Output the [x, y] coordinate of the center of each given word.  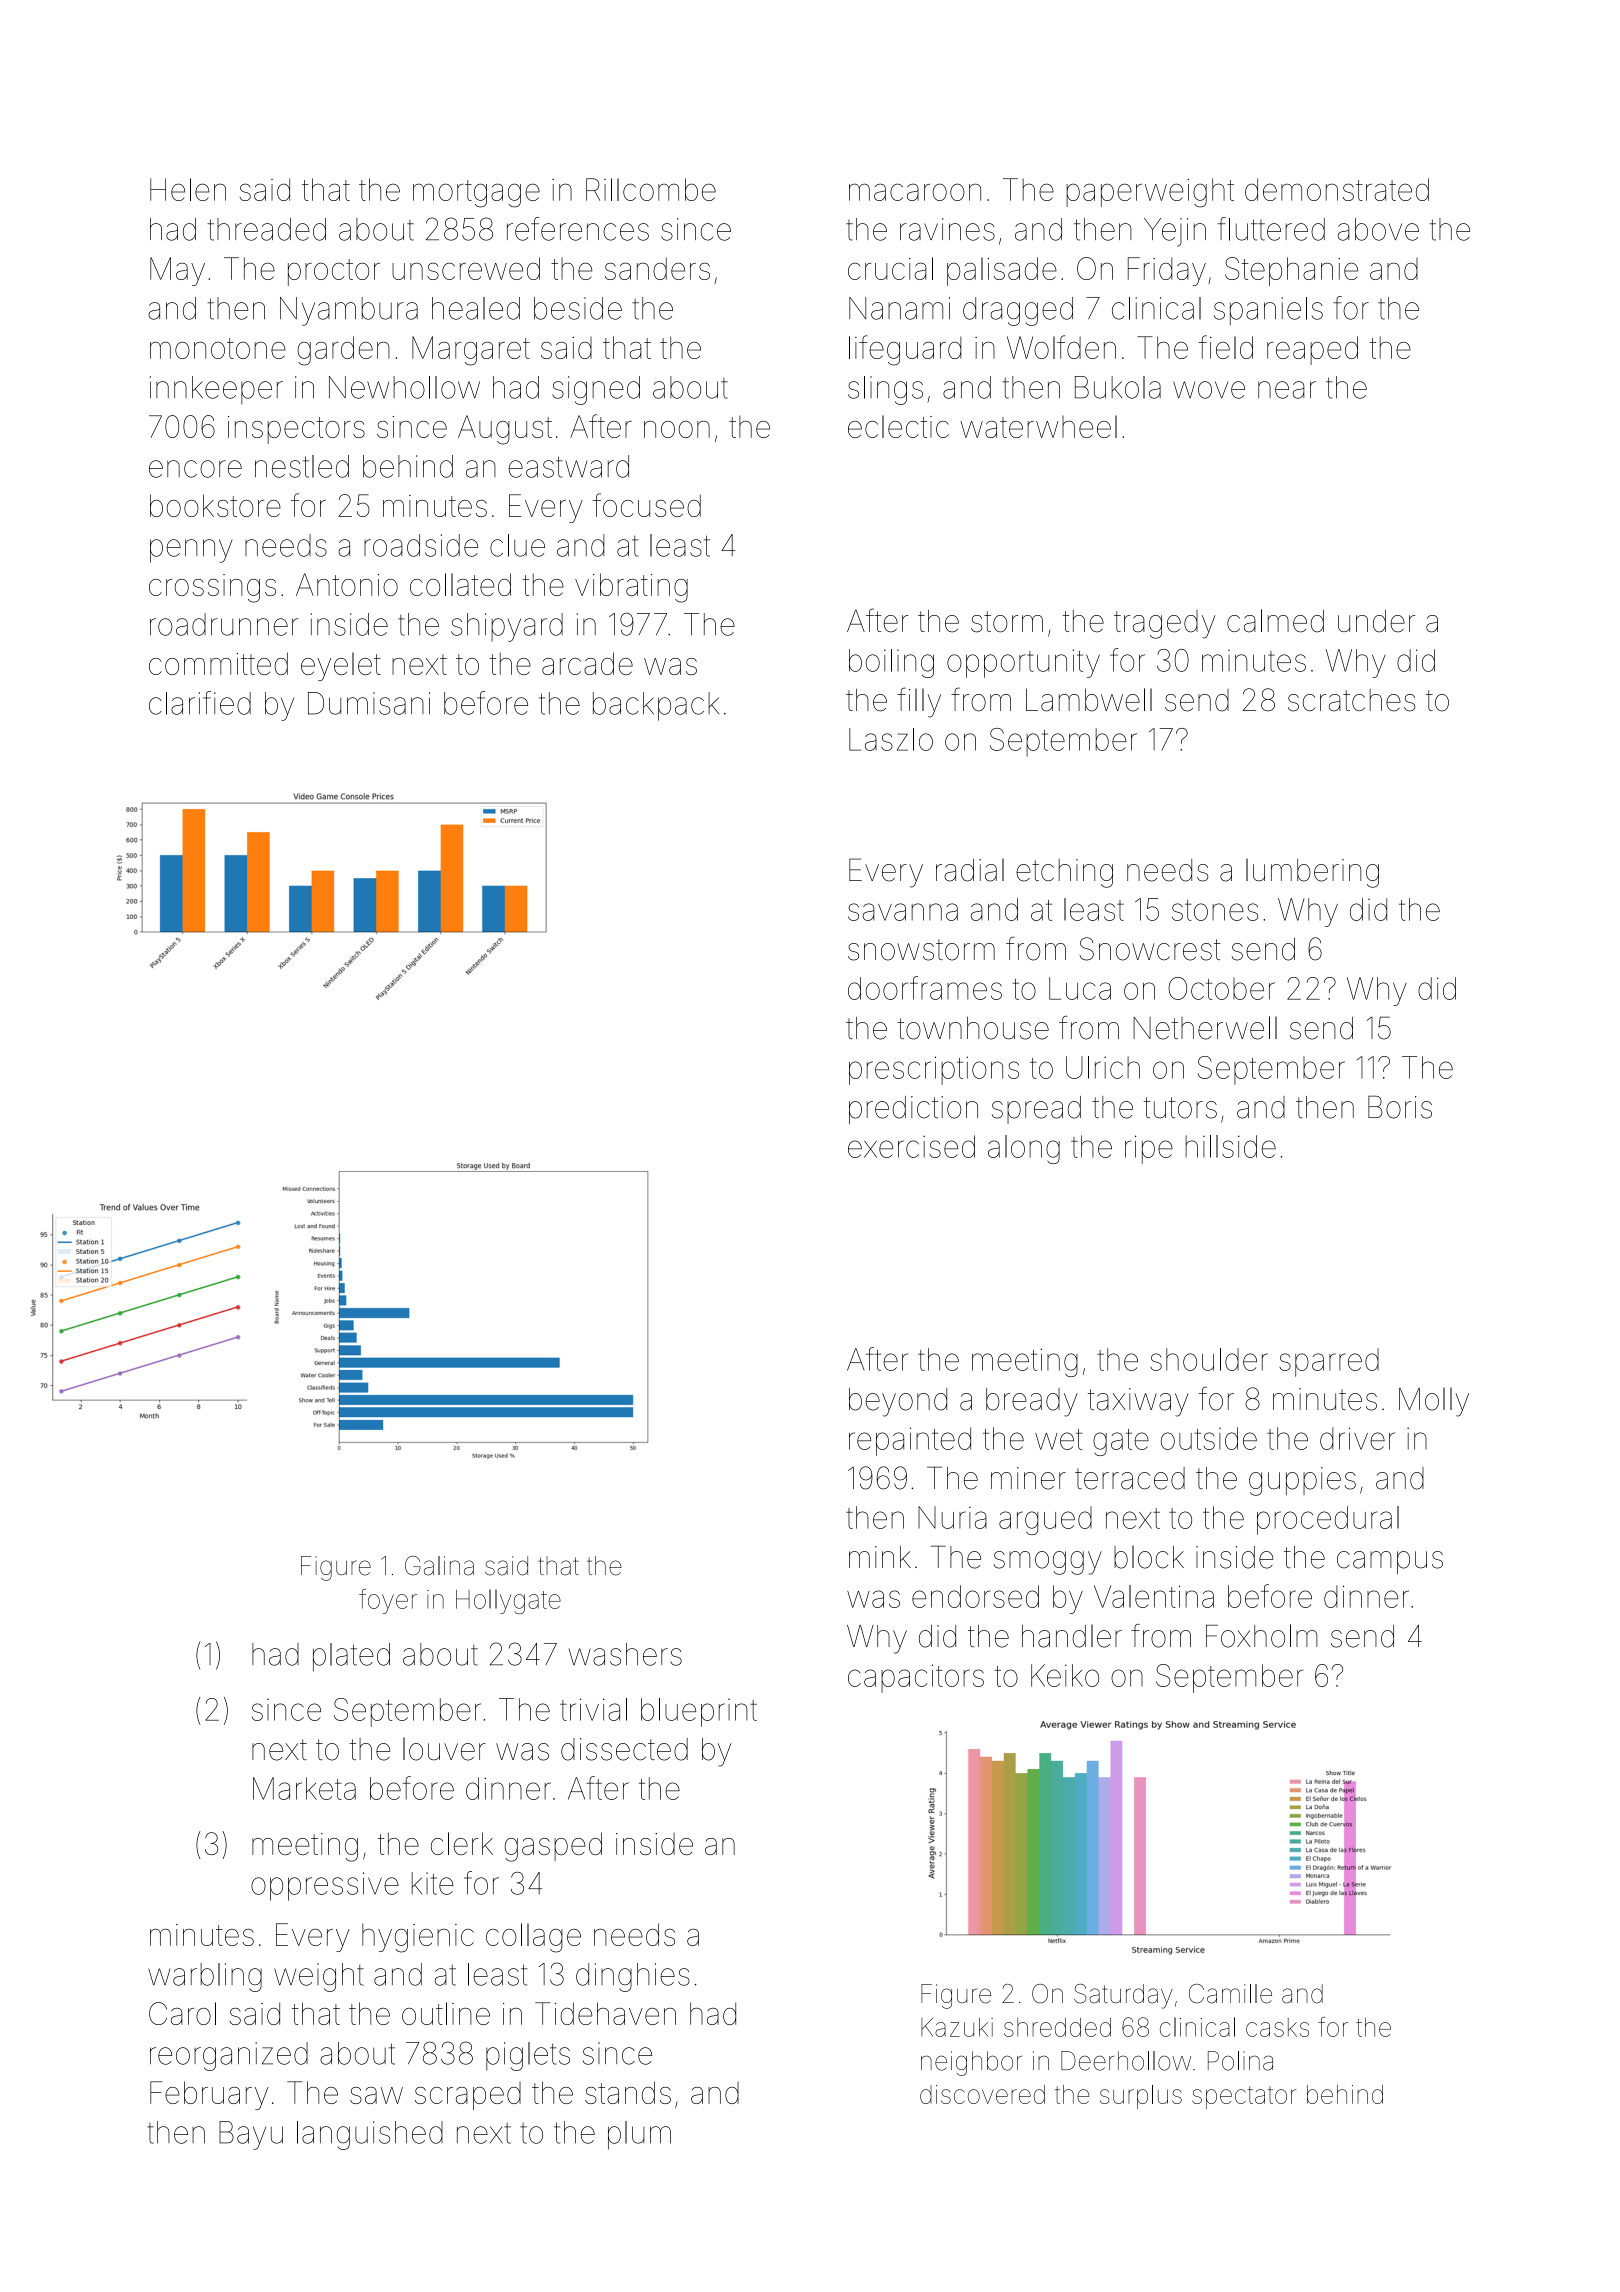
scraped [468, 2096]
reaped [1312, 350]
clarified [200, 703]
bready [1032, 1402]
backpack [656, 706]
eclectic [898, 426]
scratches [1352, 700]
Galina [439, 1566]
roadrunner [224, 624]
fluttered [1271, 229]
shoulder [1209, 1359]
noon [677, 429]
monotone [218, 348]
